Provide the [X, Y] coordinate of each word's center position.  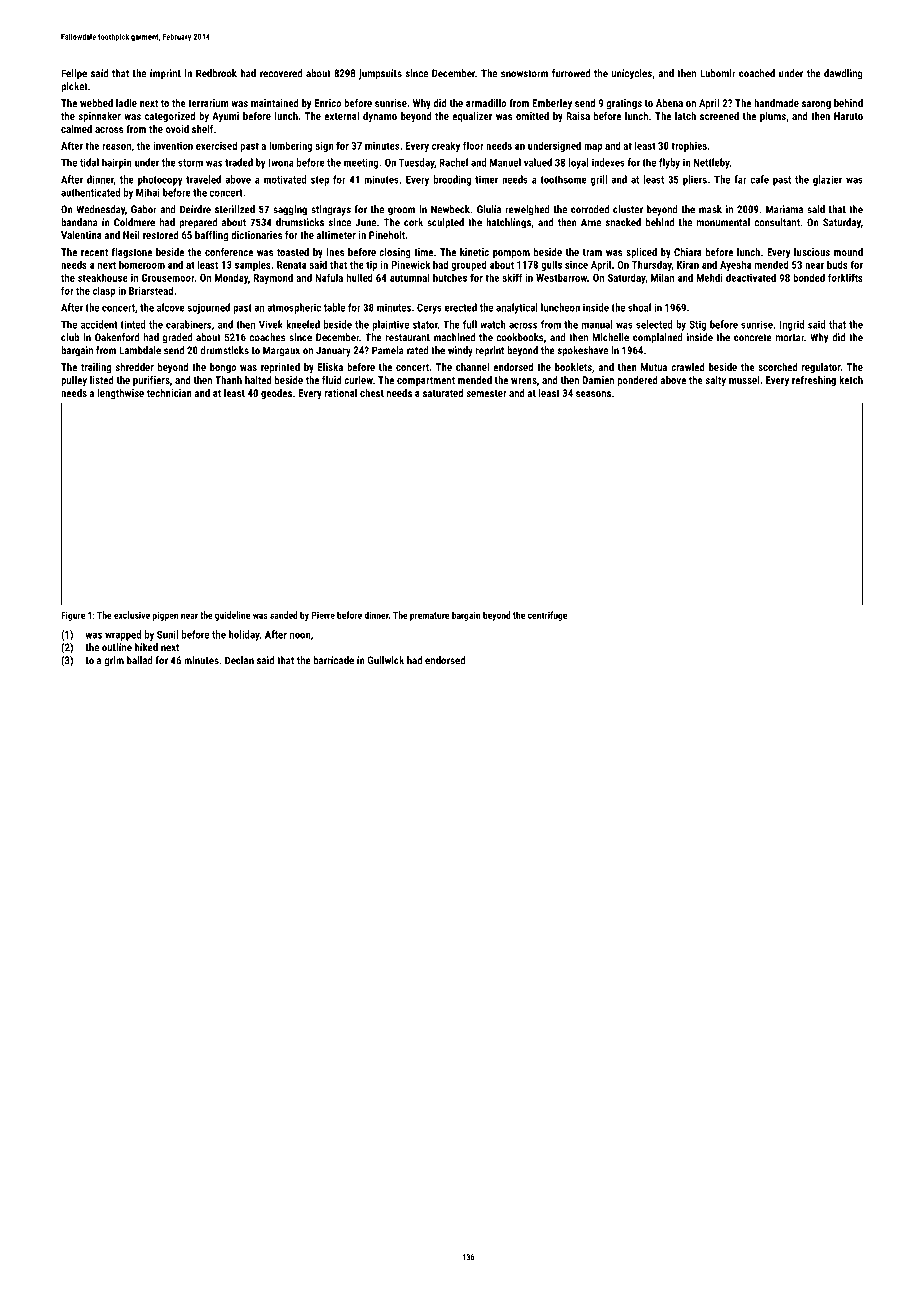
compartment [426, 381]
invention [173, 146]
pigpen [165, 616]
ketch [851, 380]
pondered [638, 381]
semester [486, 393]
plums [773, 117]
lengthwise [121, 394]
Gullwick [386, 660]
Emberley [552, 104]
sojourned [208, 308]
